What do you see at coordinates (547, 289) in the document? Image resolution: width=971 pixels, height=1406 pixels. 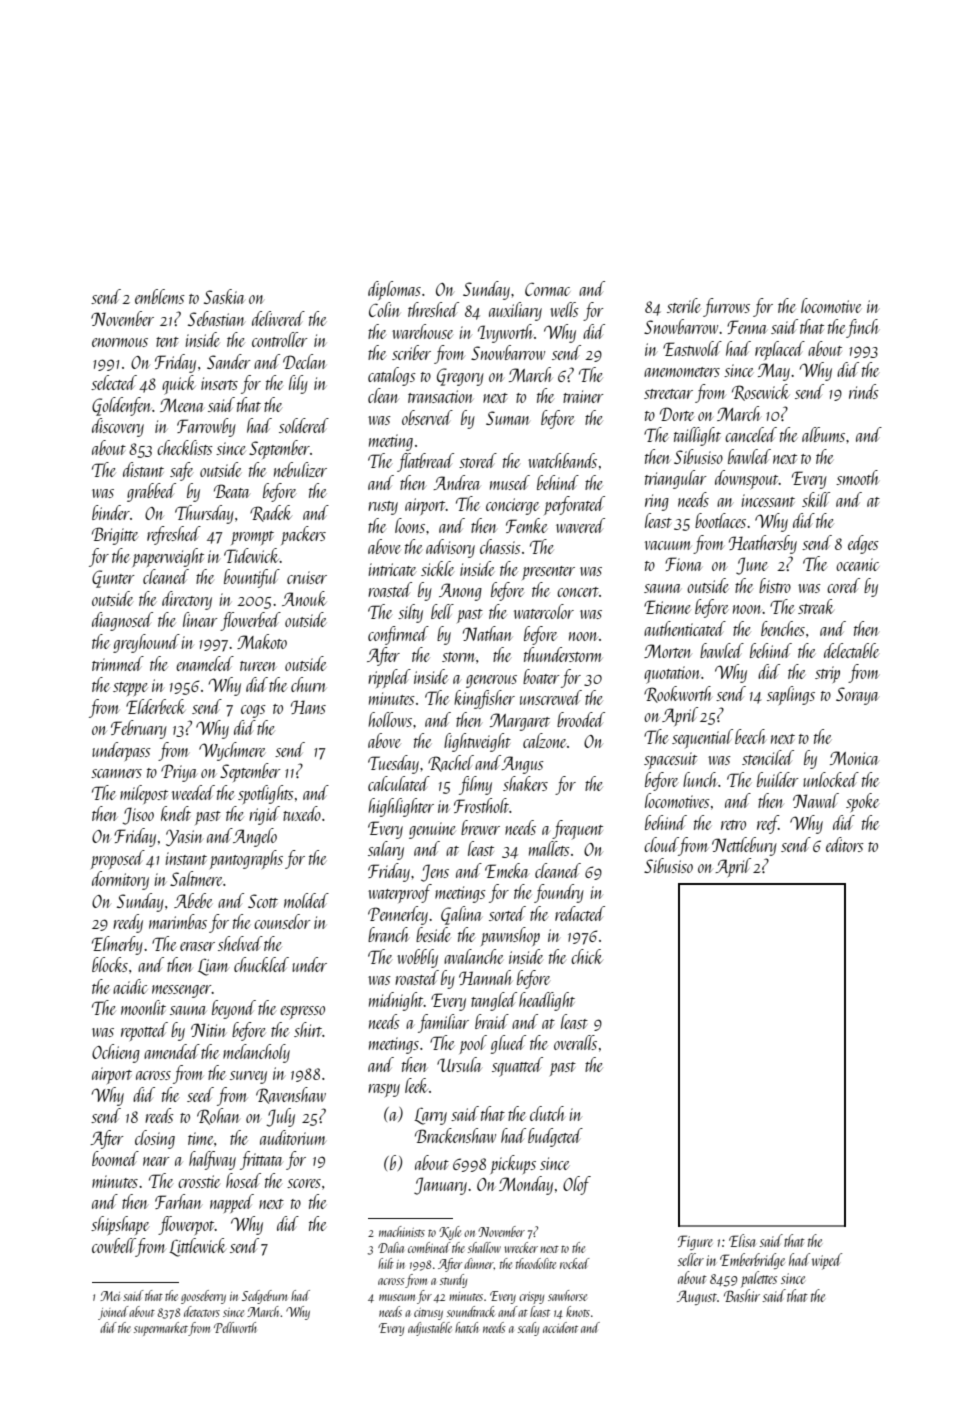 I see `Cormac` at bounding box center [547, 289].
